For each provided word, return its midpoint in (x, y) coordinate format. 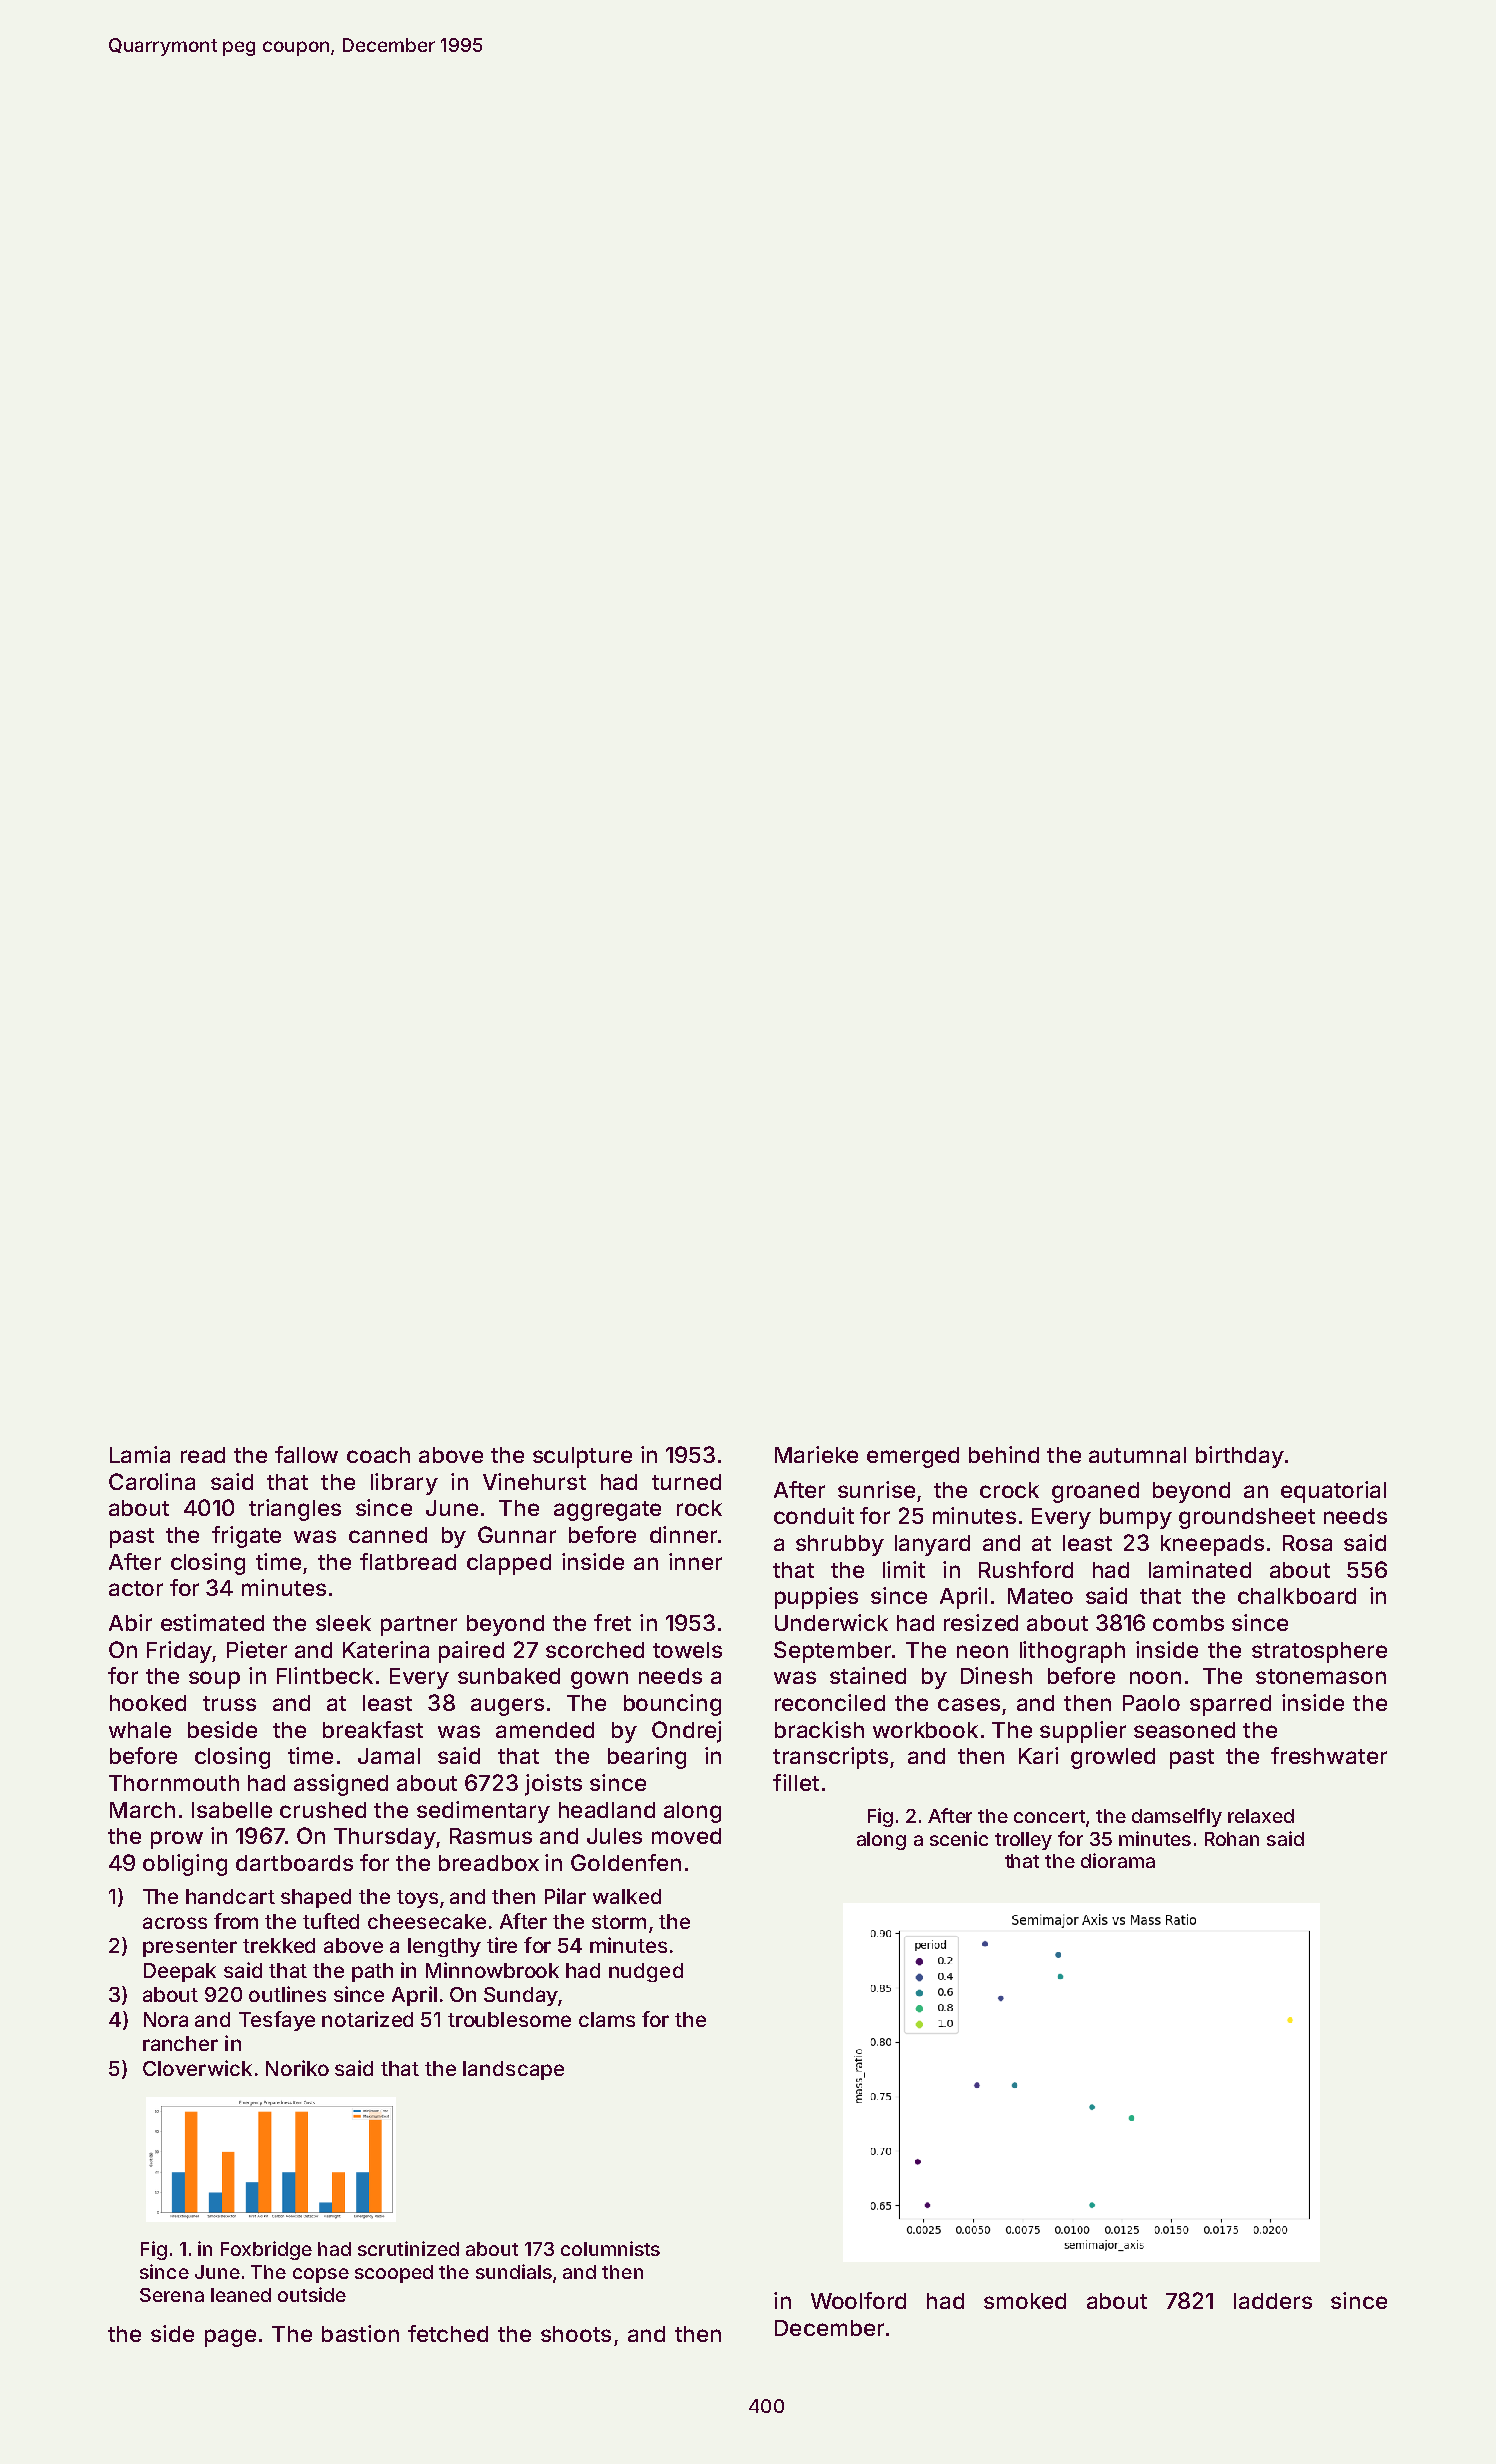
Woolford (858, 2300)
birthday (1240, 1457)
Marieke (816, 1454)
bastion (360, 2333)
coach (378, 1455)
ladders (1273, 2301)
